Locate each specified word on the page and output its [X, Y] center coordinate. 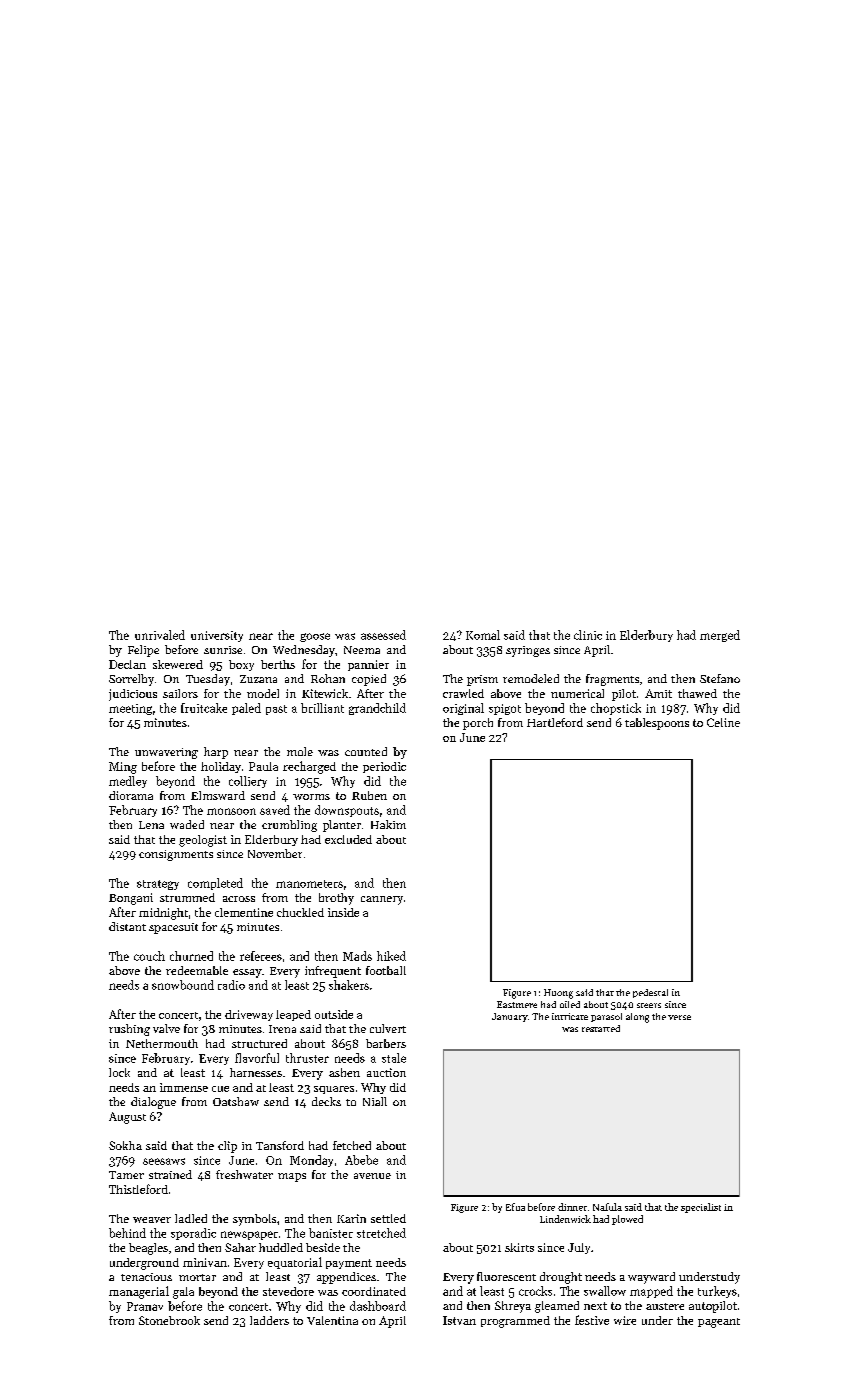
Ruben [369, 795]
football [386, 970]
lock [119, 1072]
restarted [601, 1028]
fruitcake [204, 708]
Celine [723, 722]
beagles [148, 1249]
